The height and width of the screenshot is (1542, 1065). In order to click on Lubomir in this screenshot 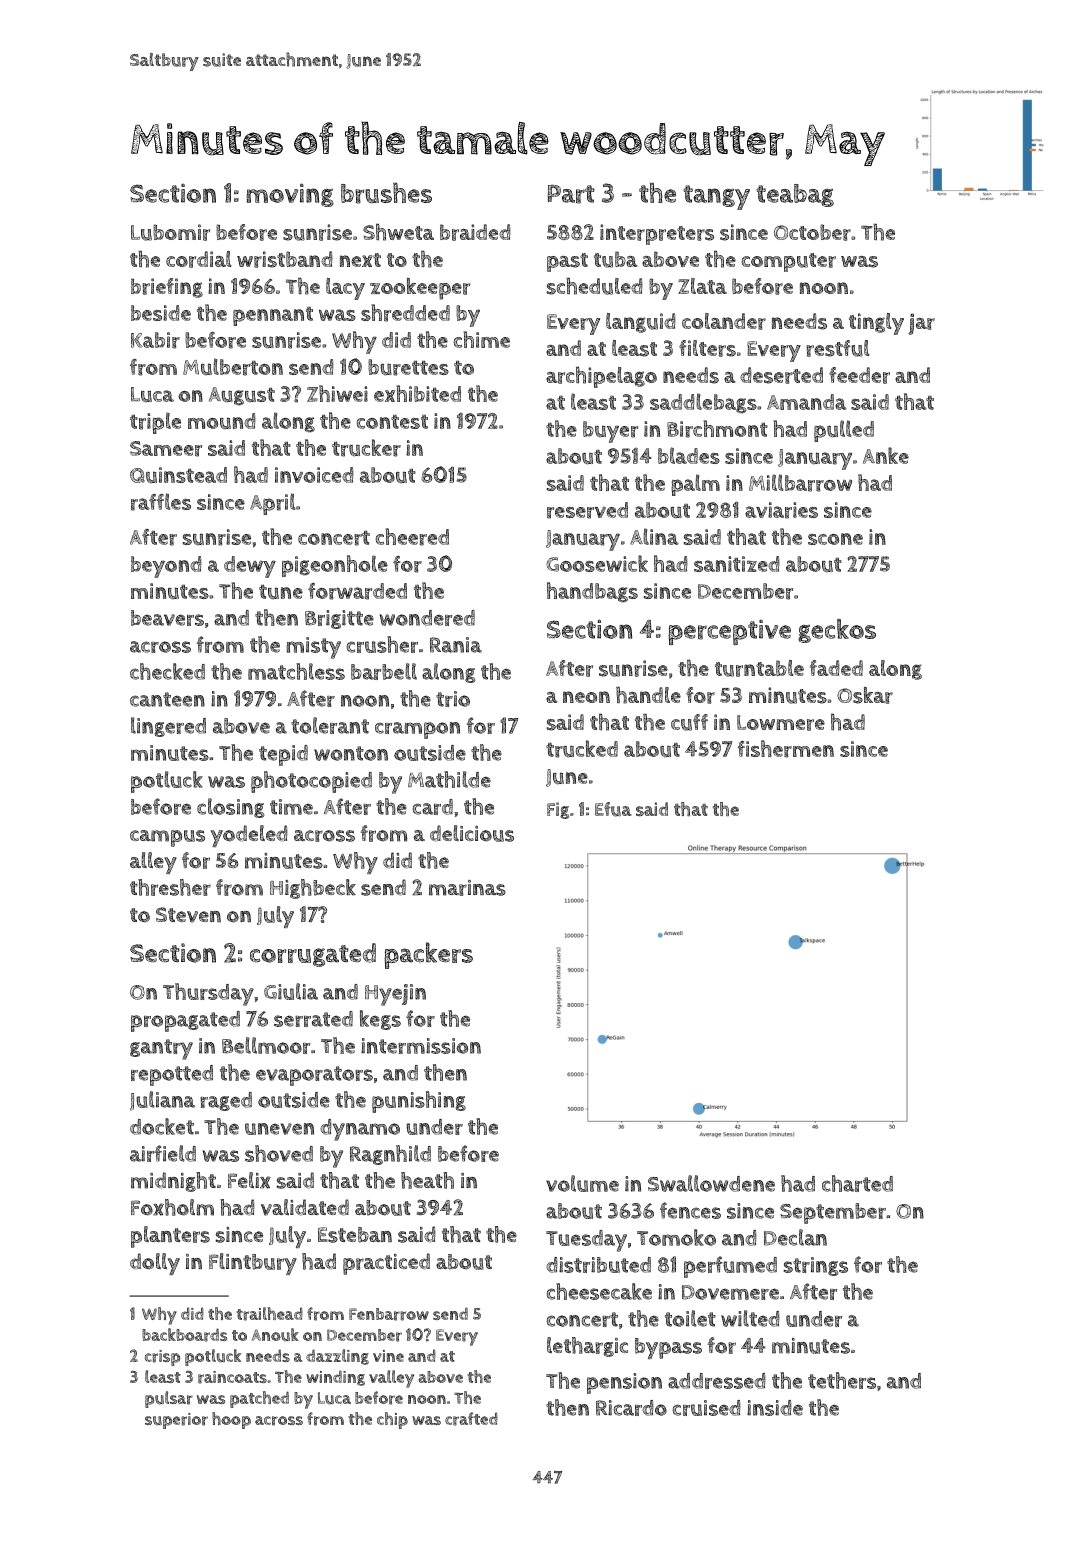, I will do `click(170, 232)`.
